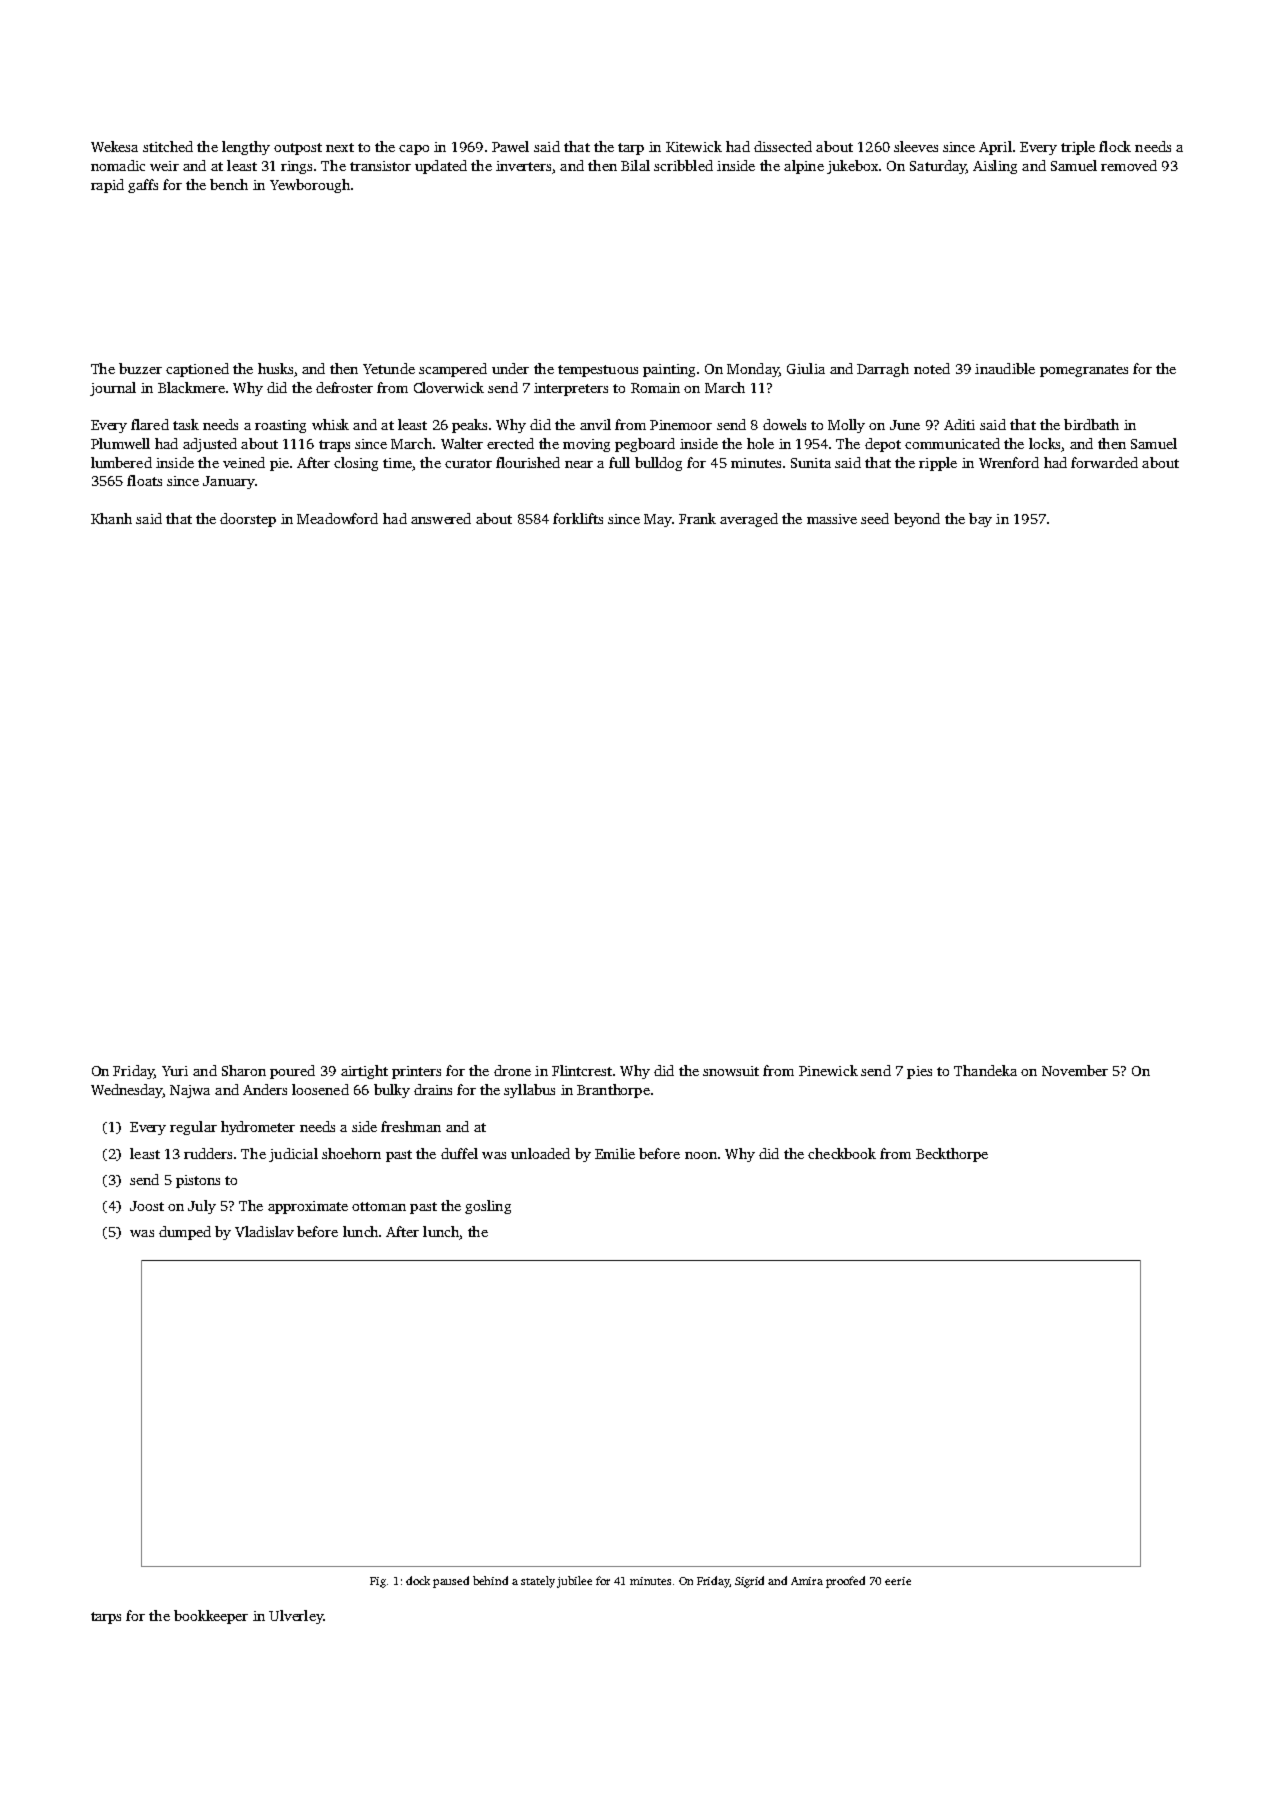 This screenshot has width=1282, height=1813. Describe the element at coordinates (175, 1071) in the screenshot. I see `Yuri` at that location.
